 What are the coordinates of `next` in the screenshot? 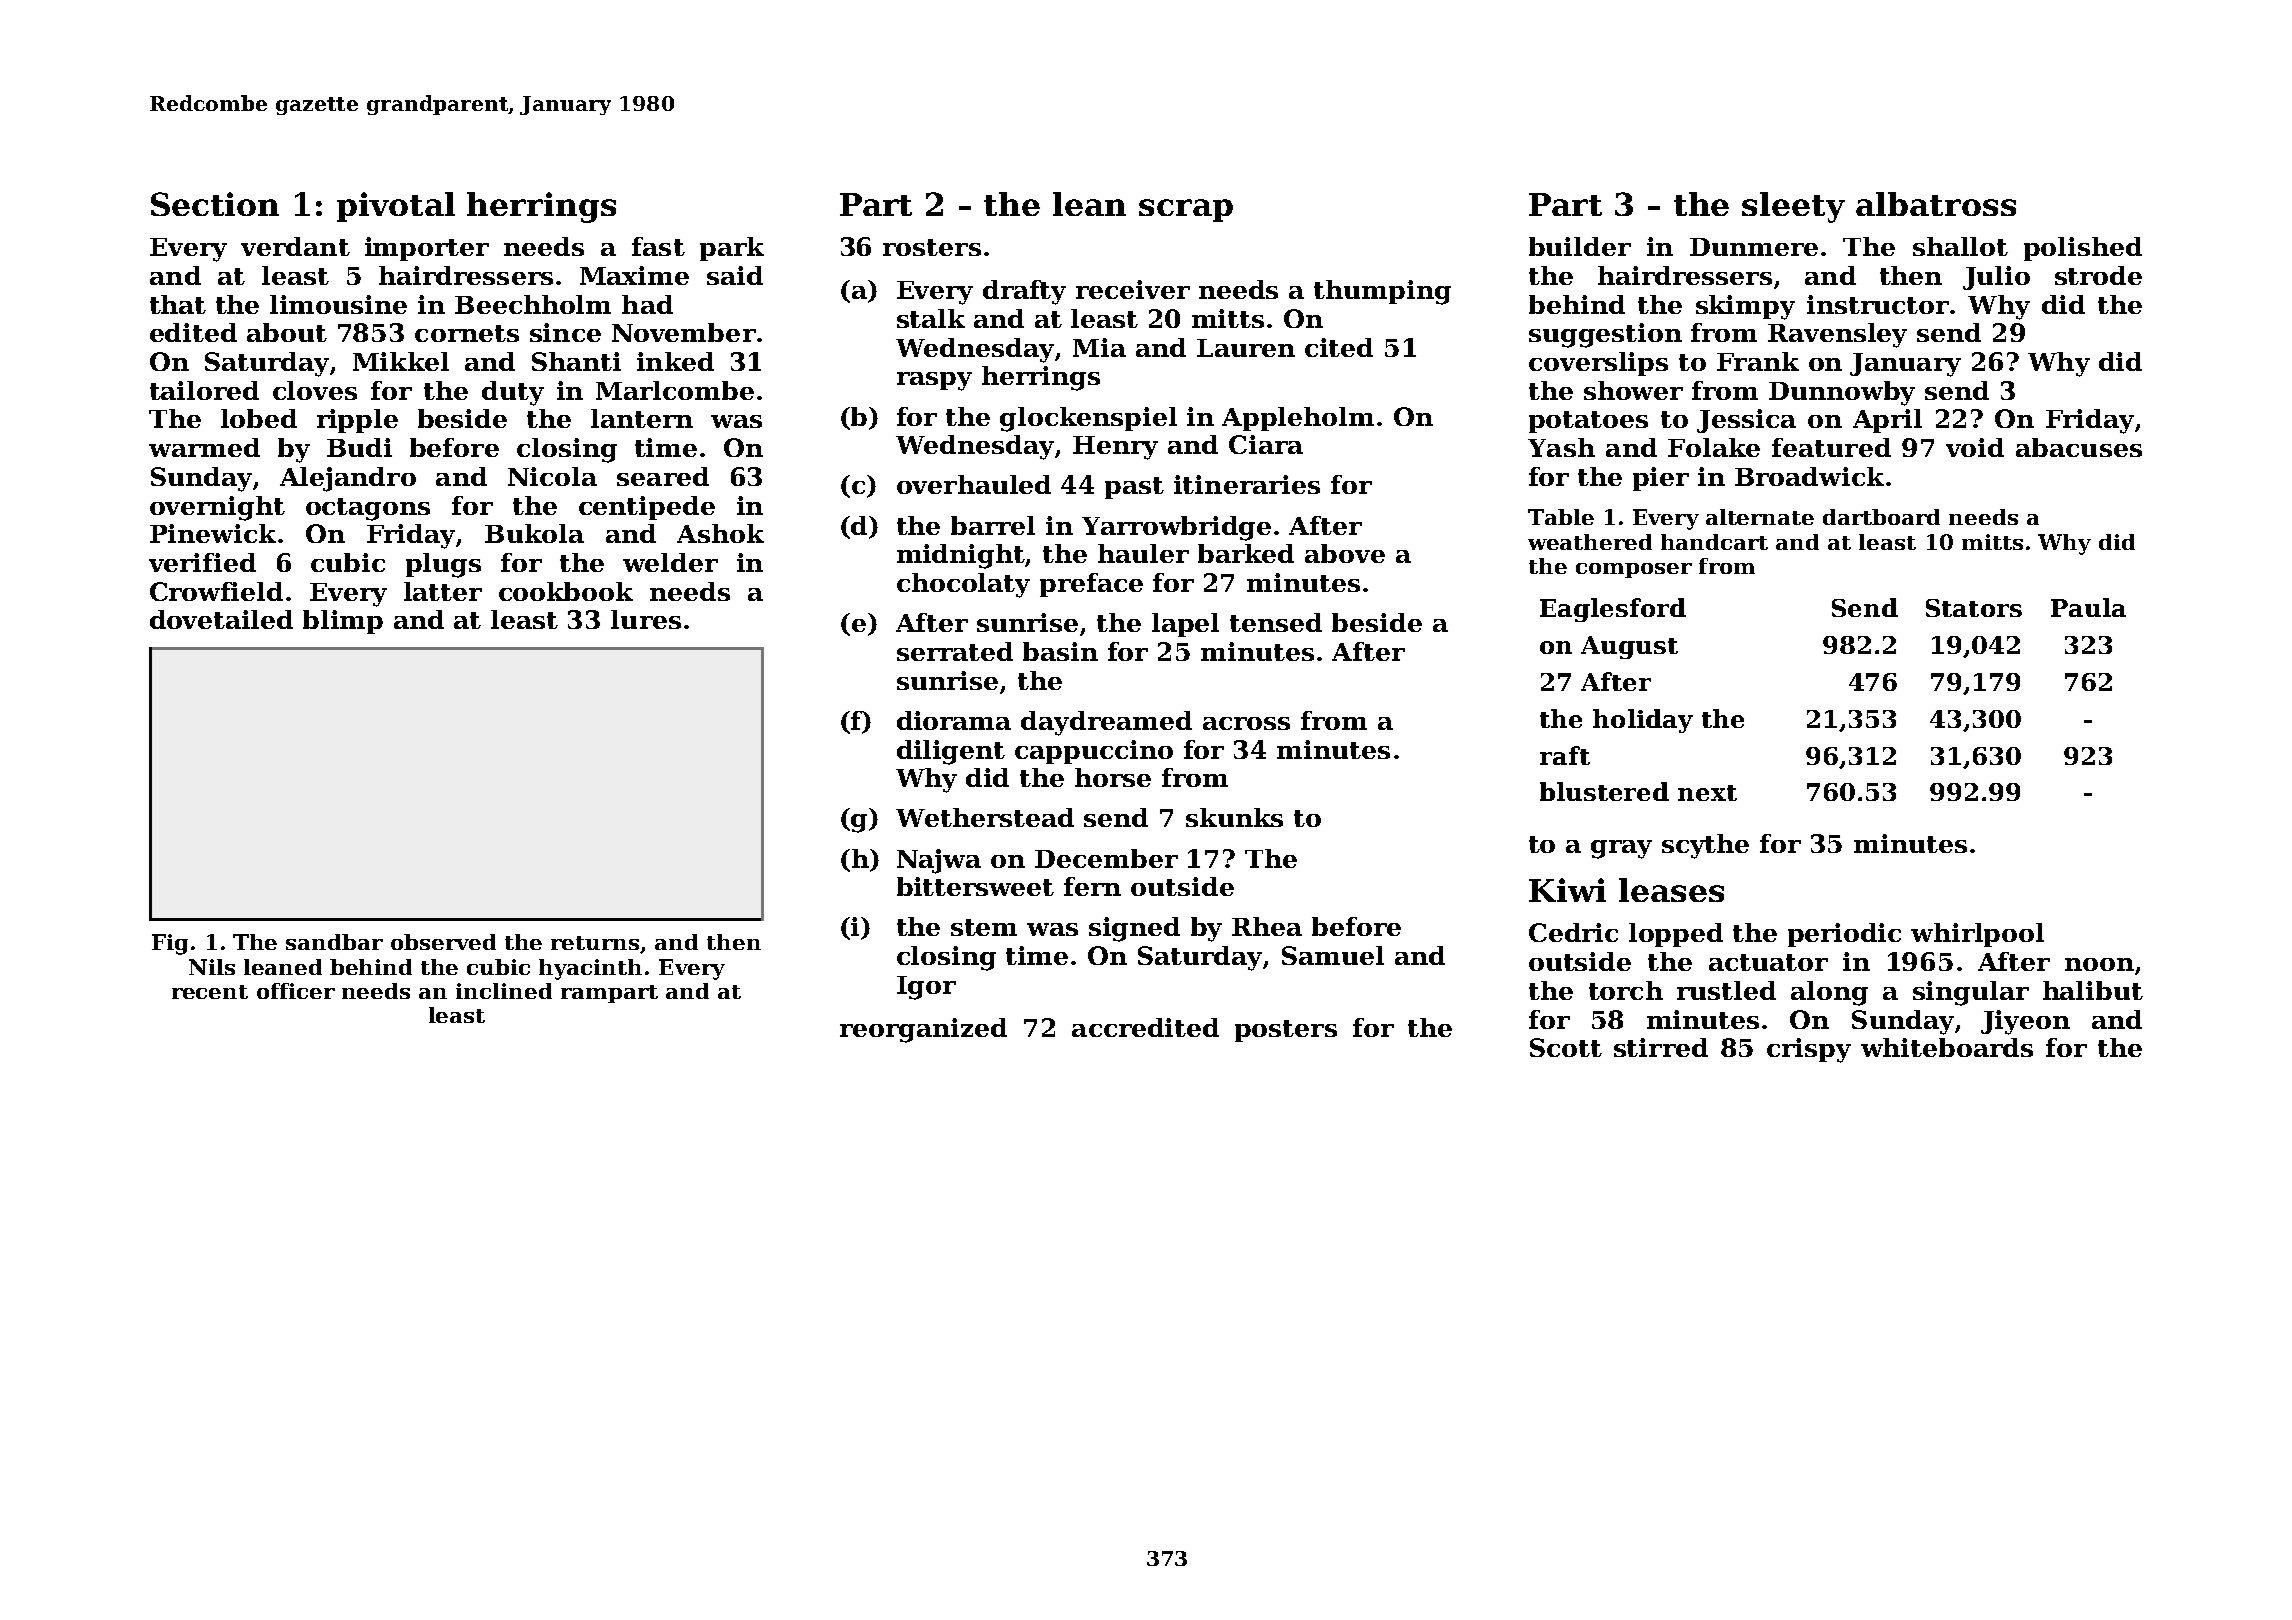 It's located at (1707, 793).
